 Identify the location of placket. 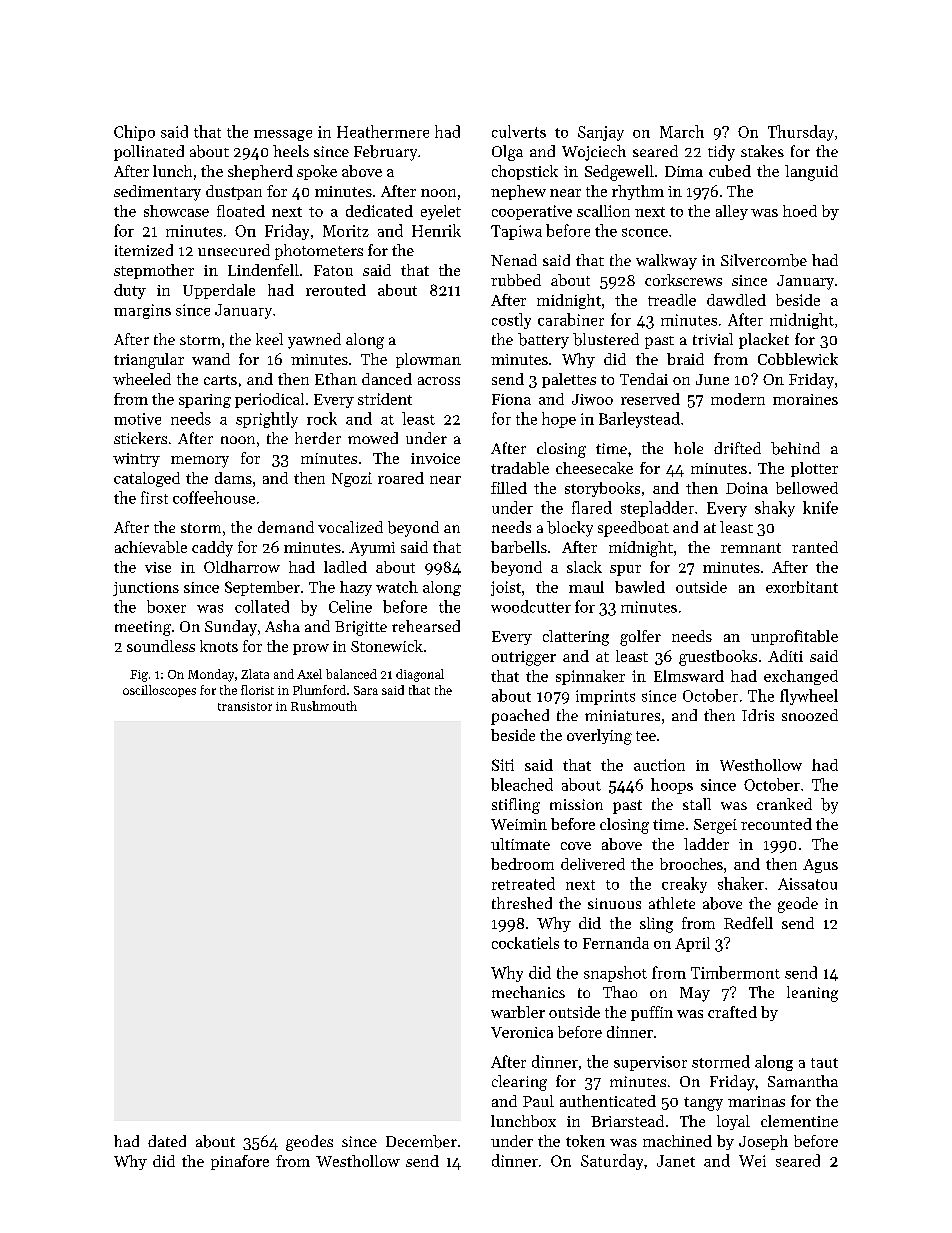
(764, 341).
